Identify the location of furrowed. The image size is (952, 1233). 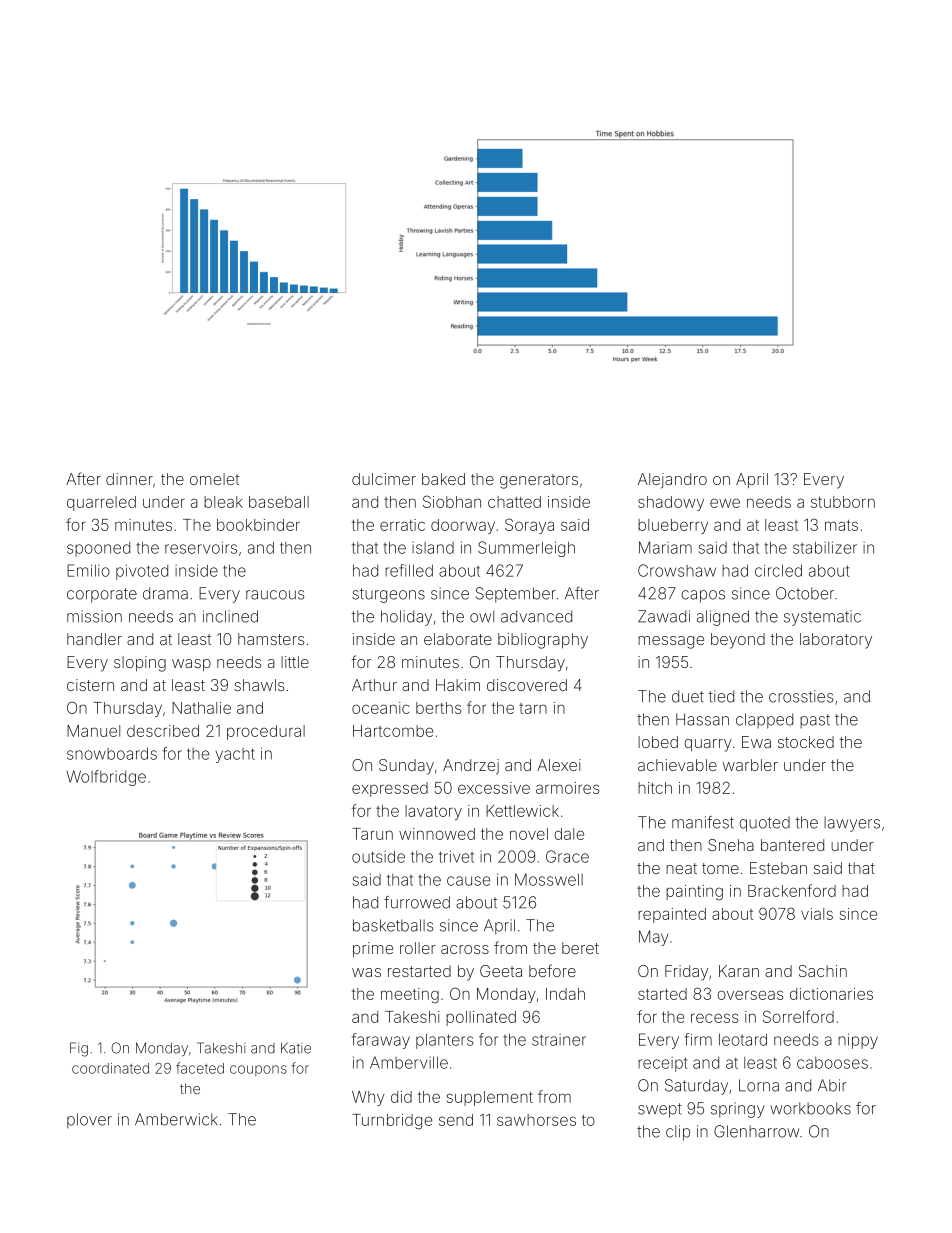
(417, 902).
